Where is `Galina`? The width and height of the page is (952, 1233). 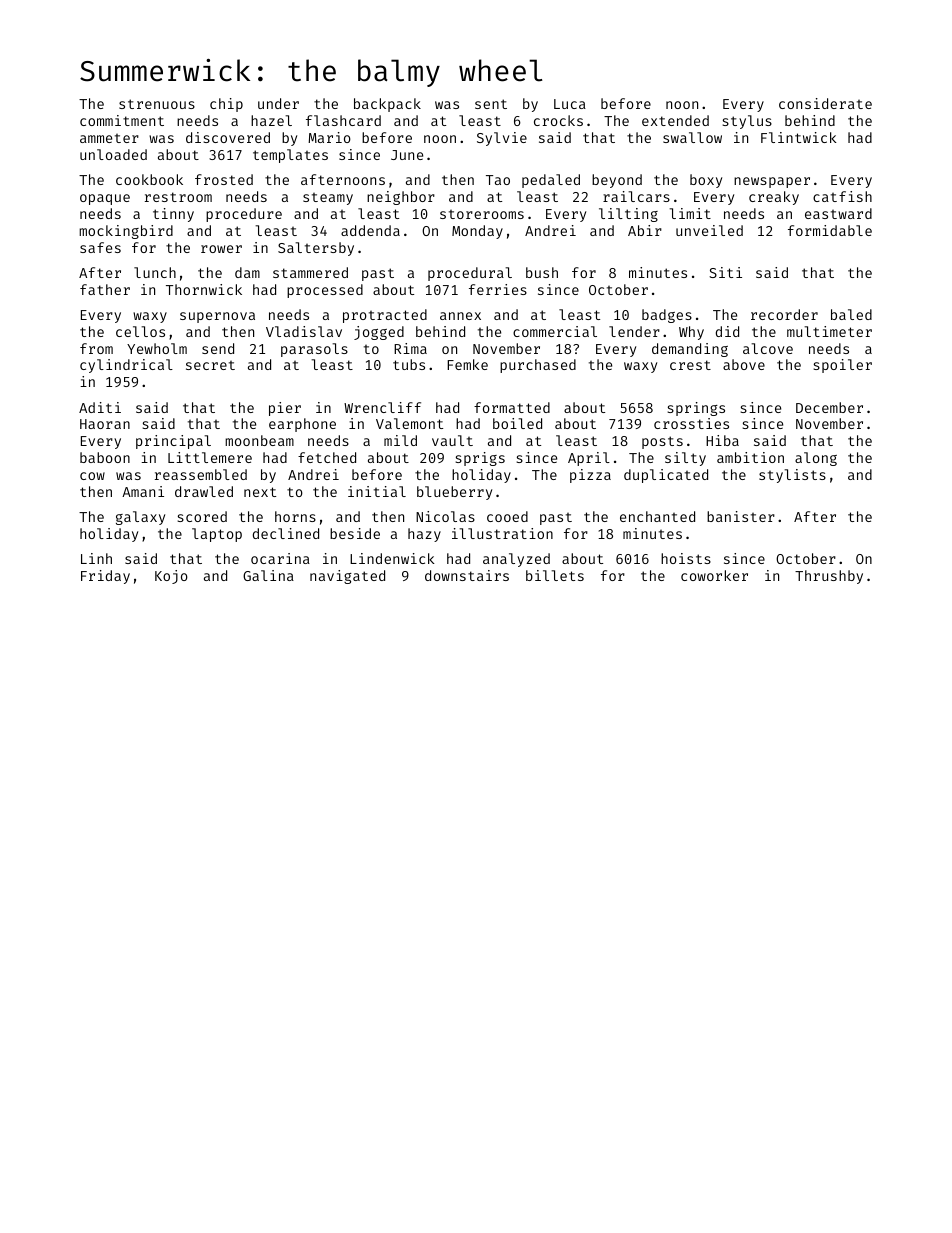
Galina is located at coordinates (268, 575).
